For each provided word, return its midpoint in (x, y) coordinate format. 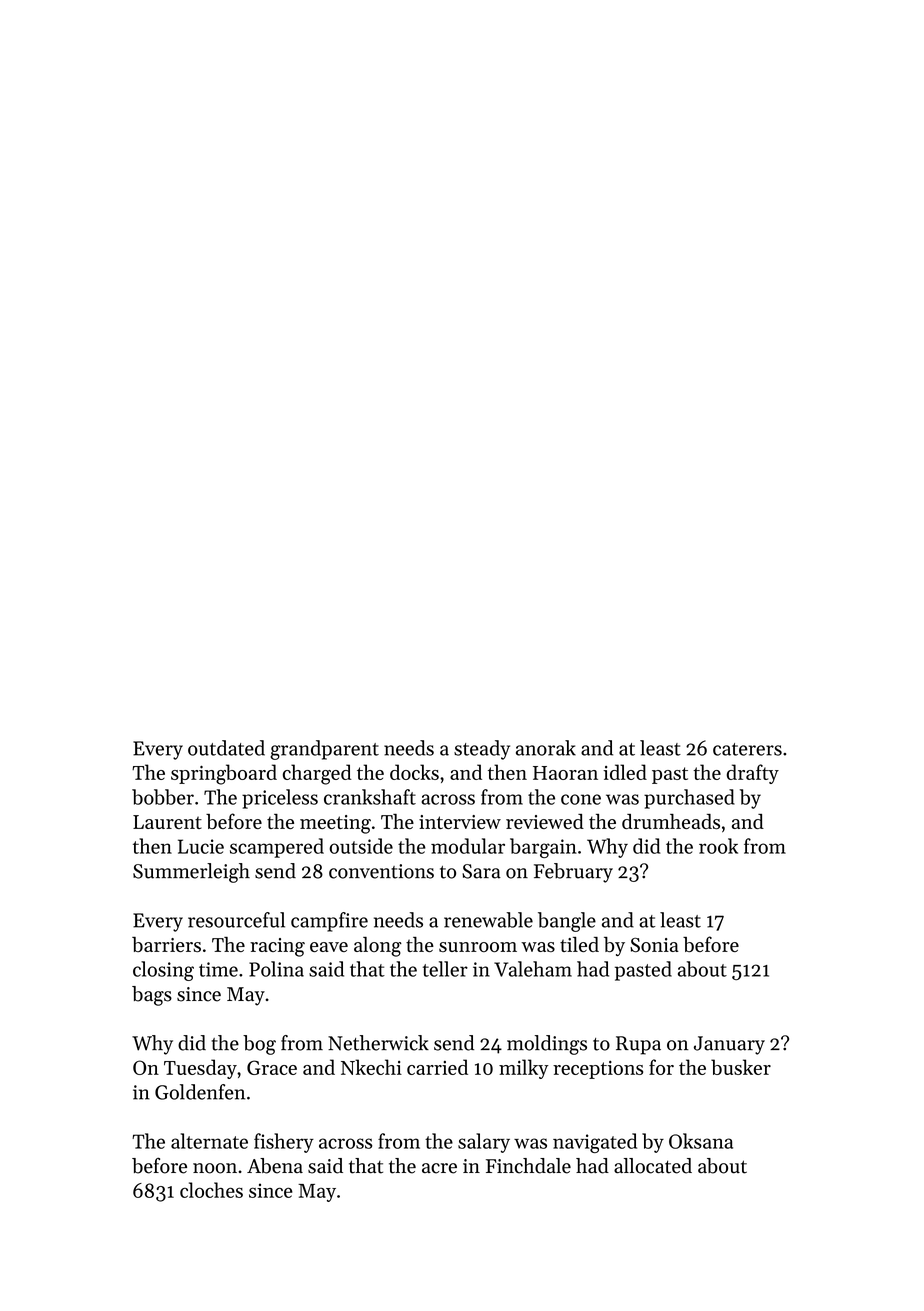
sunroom (478, 947)
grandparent (324, 750)
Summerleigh (191, 873)
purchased (689, 799)
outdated (226, 748)
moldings (547, 1045)
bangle (567, 922)
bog (259, 1045)
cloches (211, 1190)
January (729, 1045)
